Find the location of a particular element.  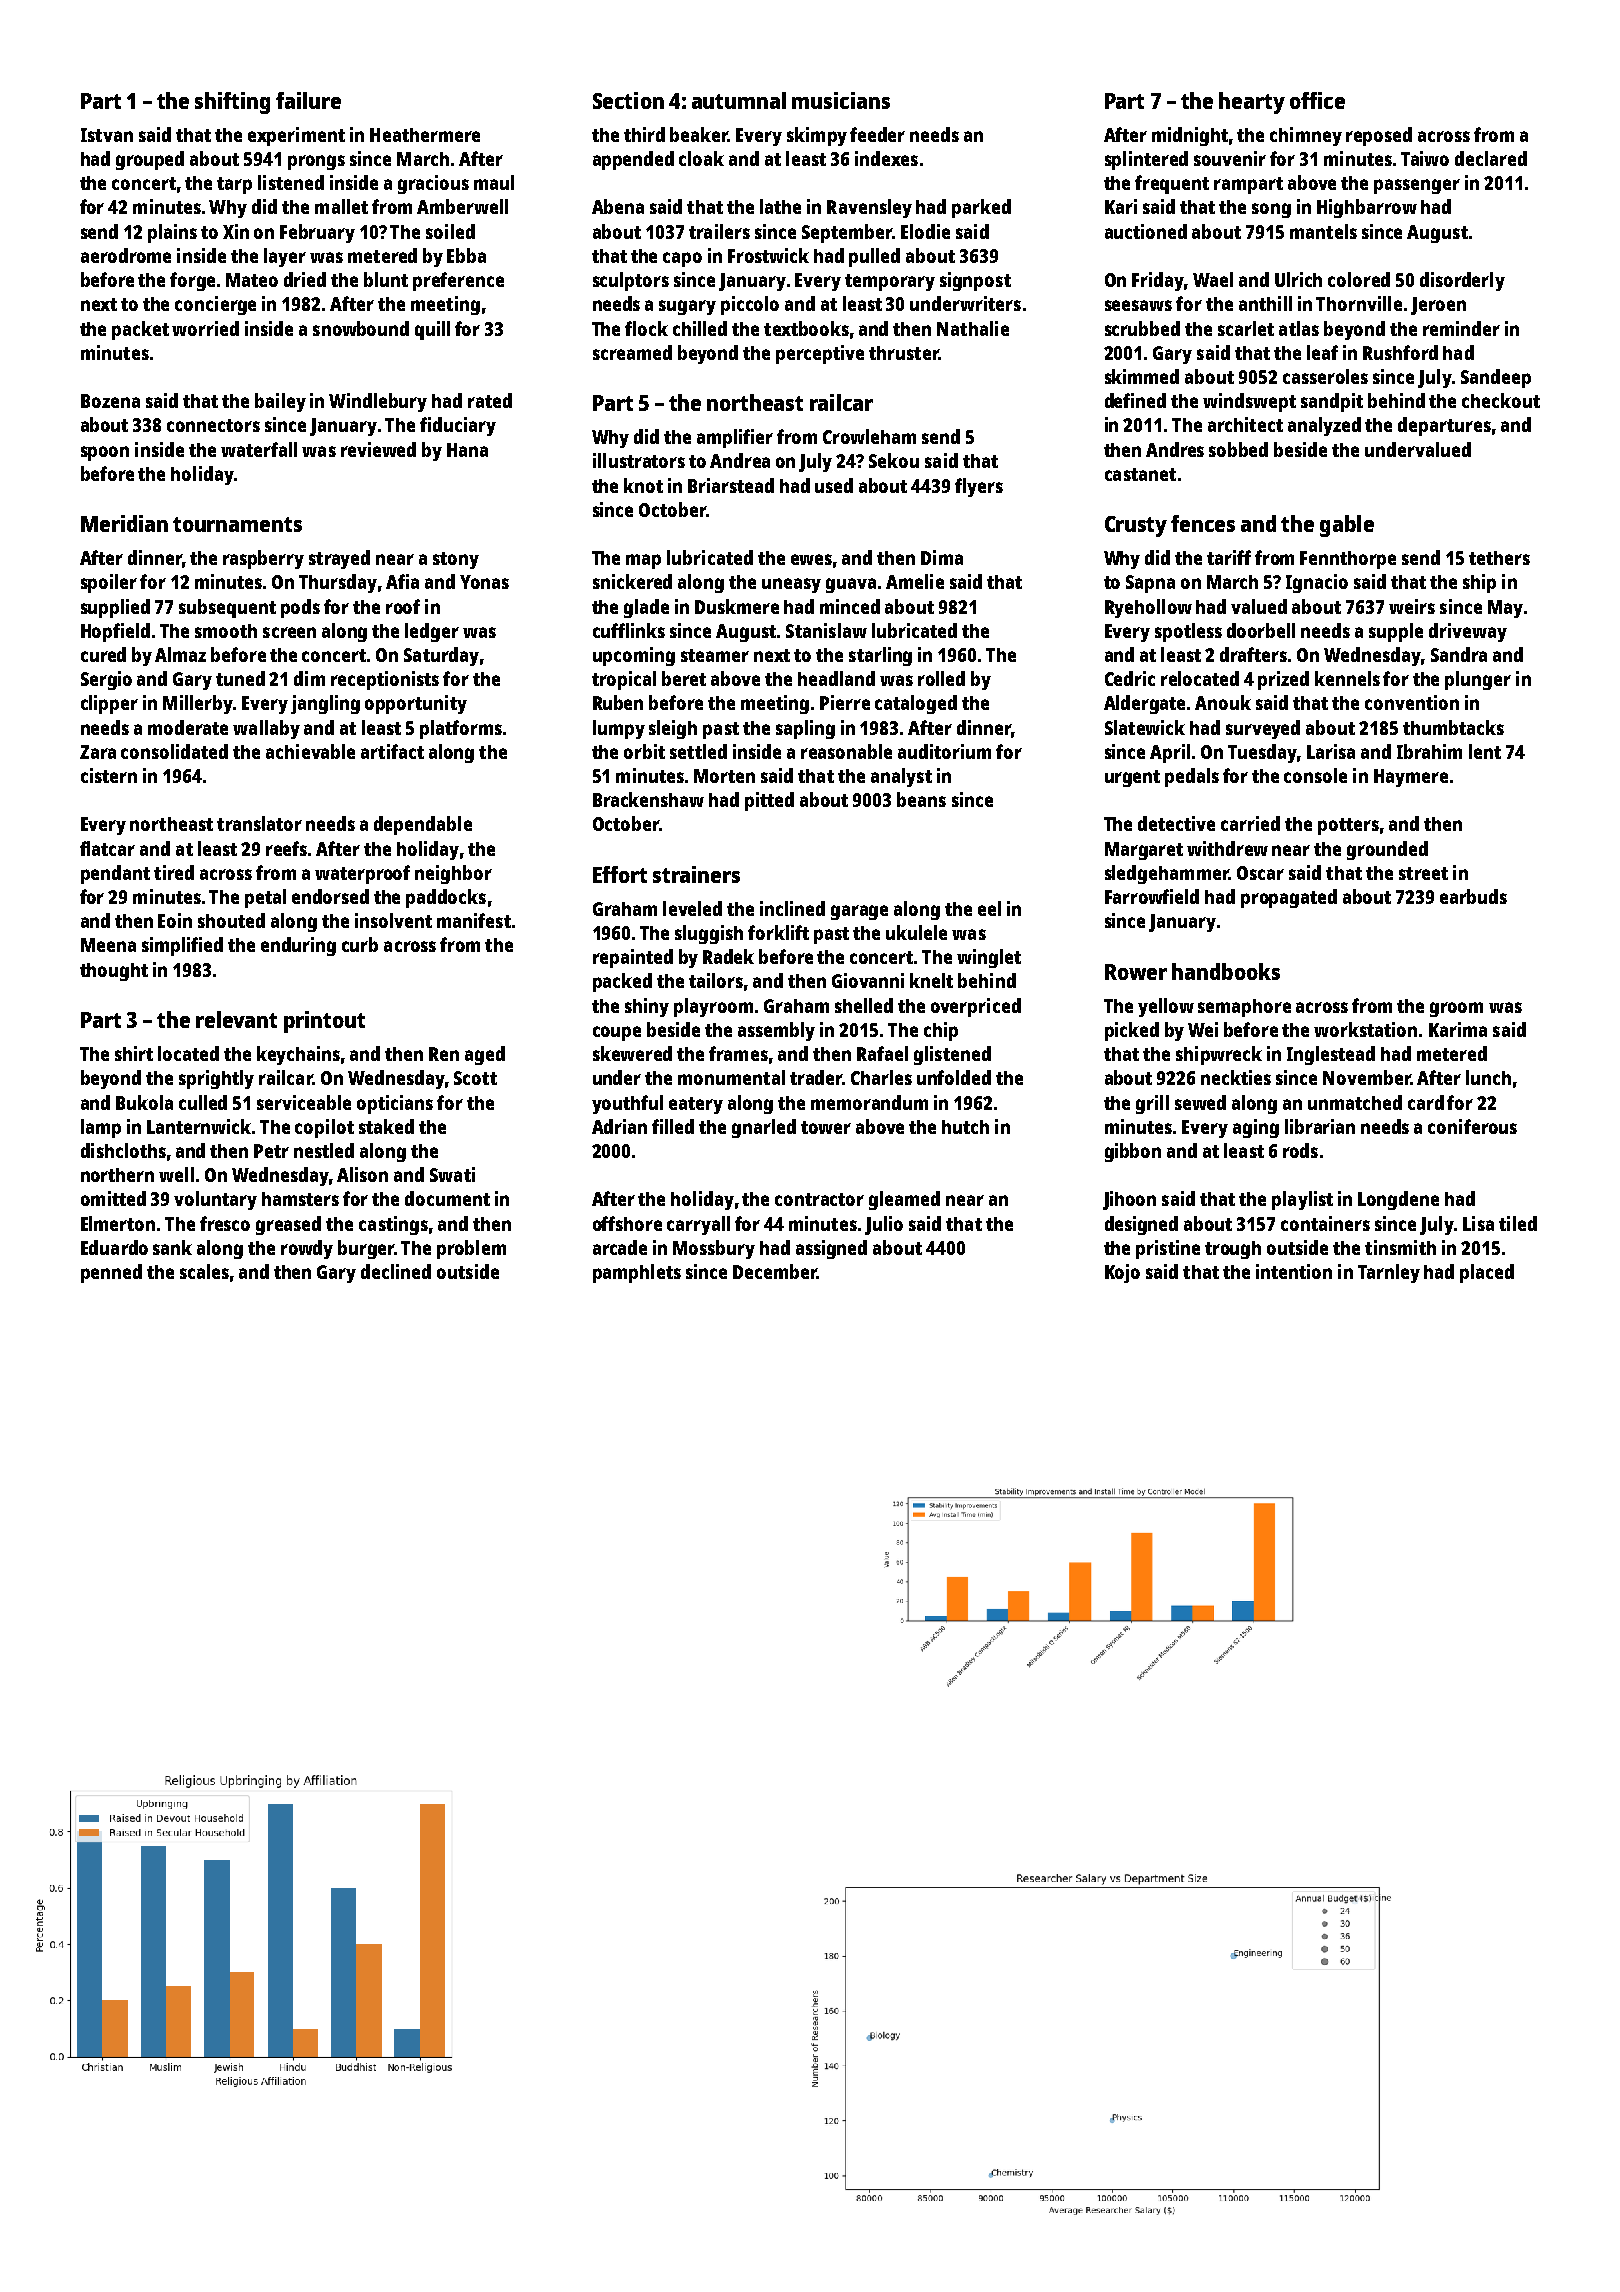

uneasy is located at coordinates (791, 585).
